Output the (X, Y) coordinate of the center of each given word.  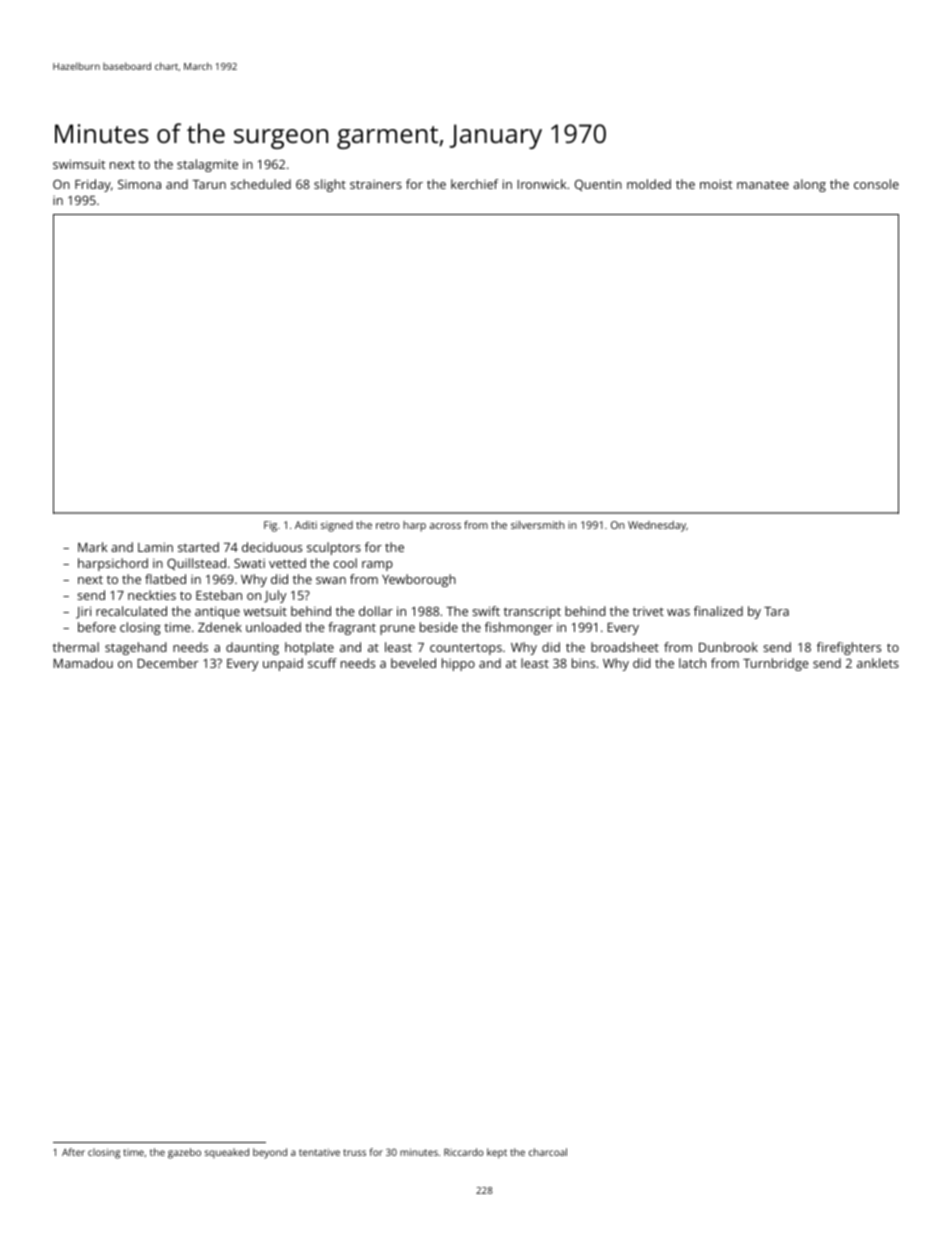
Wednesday (657, 526)
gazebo (184, 1153)
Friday (93, 185)
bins (583, 663)
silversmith (537, 525)
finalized (718, 611)
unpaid (283, 664)
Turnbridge (775, 664)
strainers (376, 184)
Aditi (306, 525)
